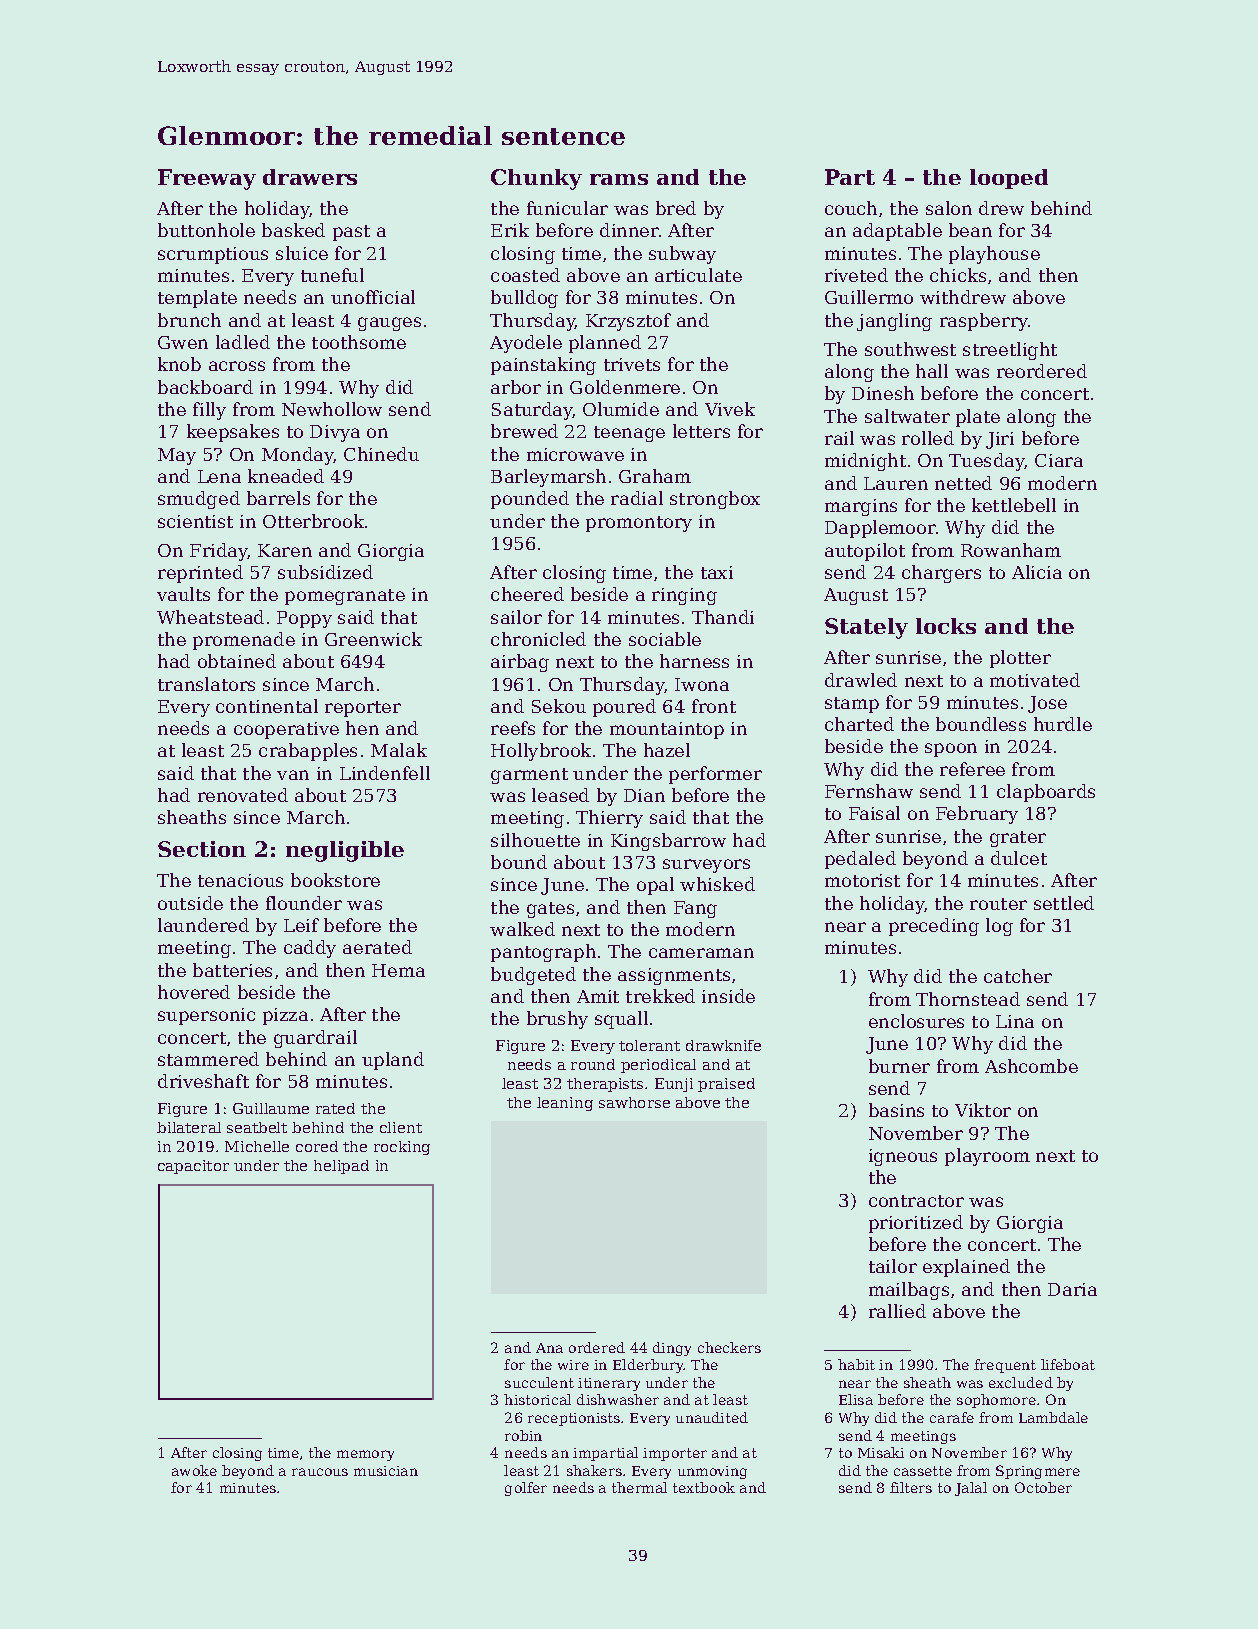  I want to click on raucous, so click(320, 1472).
